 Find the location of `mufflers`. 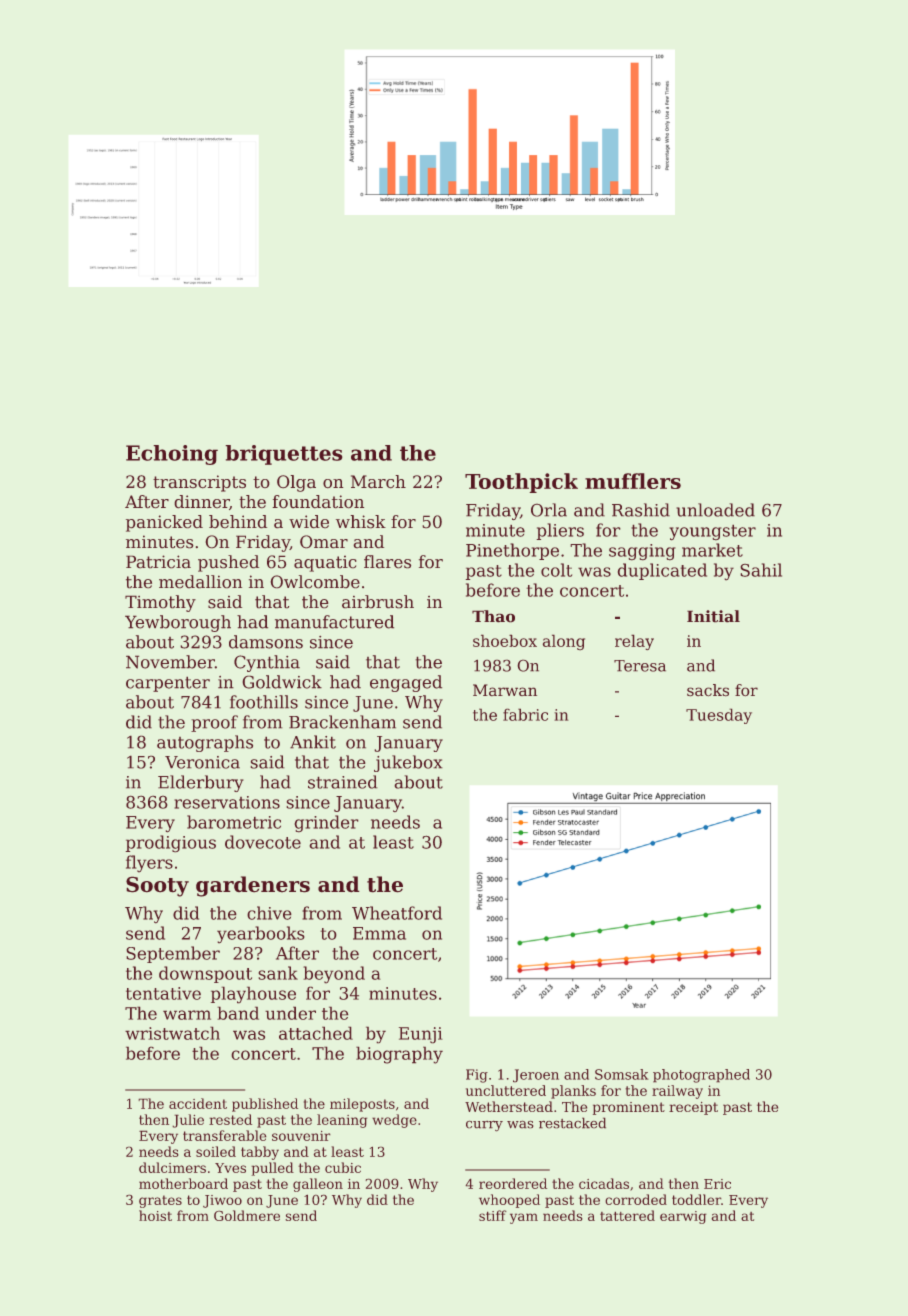

mufflers is located at coordinates (633, 481).
